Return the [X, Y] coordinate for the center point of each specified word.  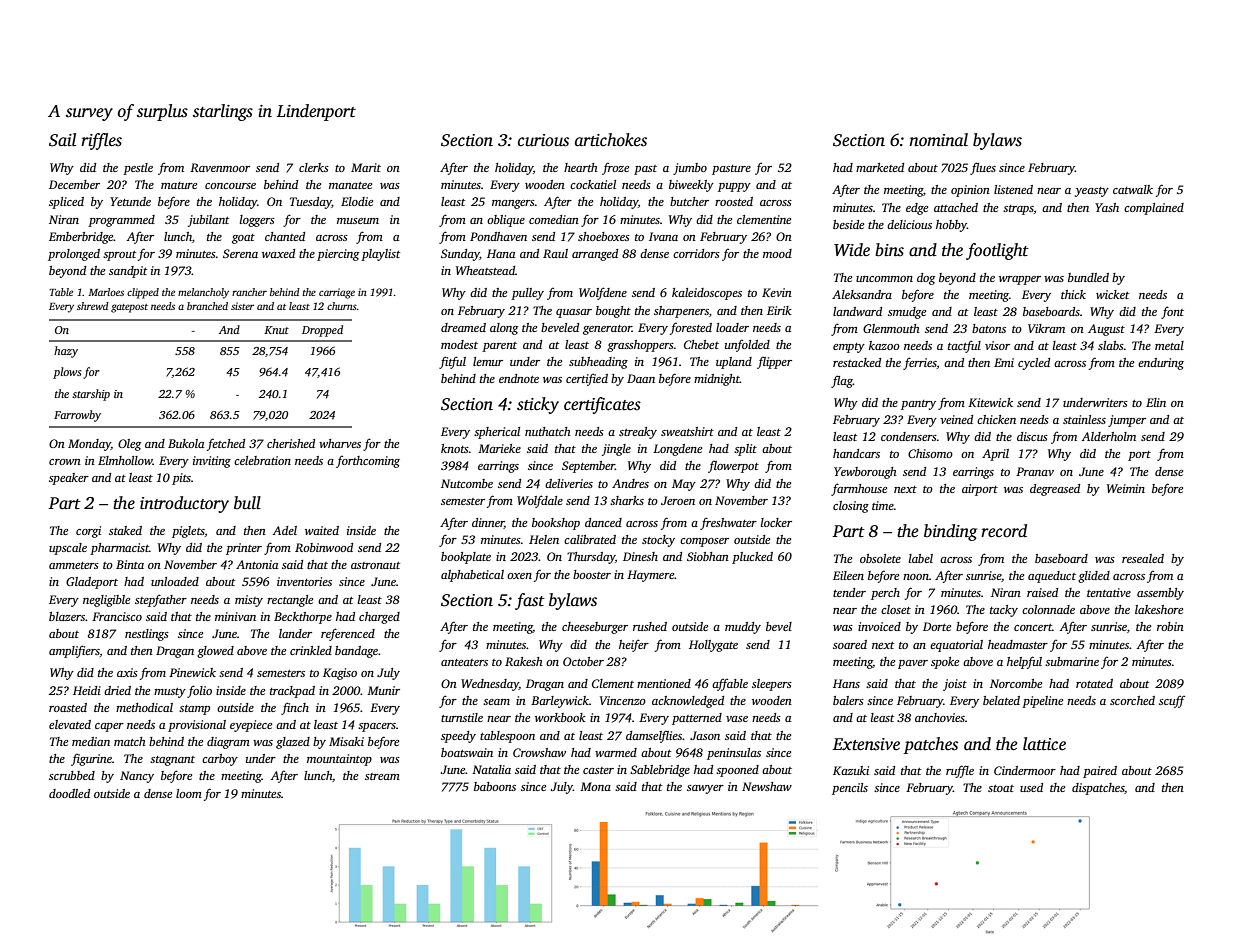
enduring [1161, 364]
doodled [69, 793]
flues [983, 168]
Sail [62, 140]
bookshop [556, 524]
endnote [519, 378]
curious [543, 140]
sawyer [705, 789]
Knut [276, 330]
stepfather [161, 600]
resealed [1143, 558]
